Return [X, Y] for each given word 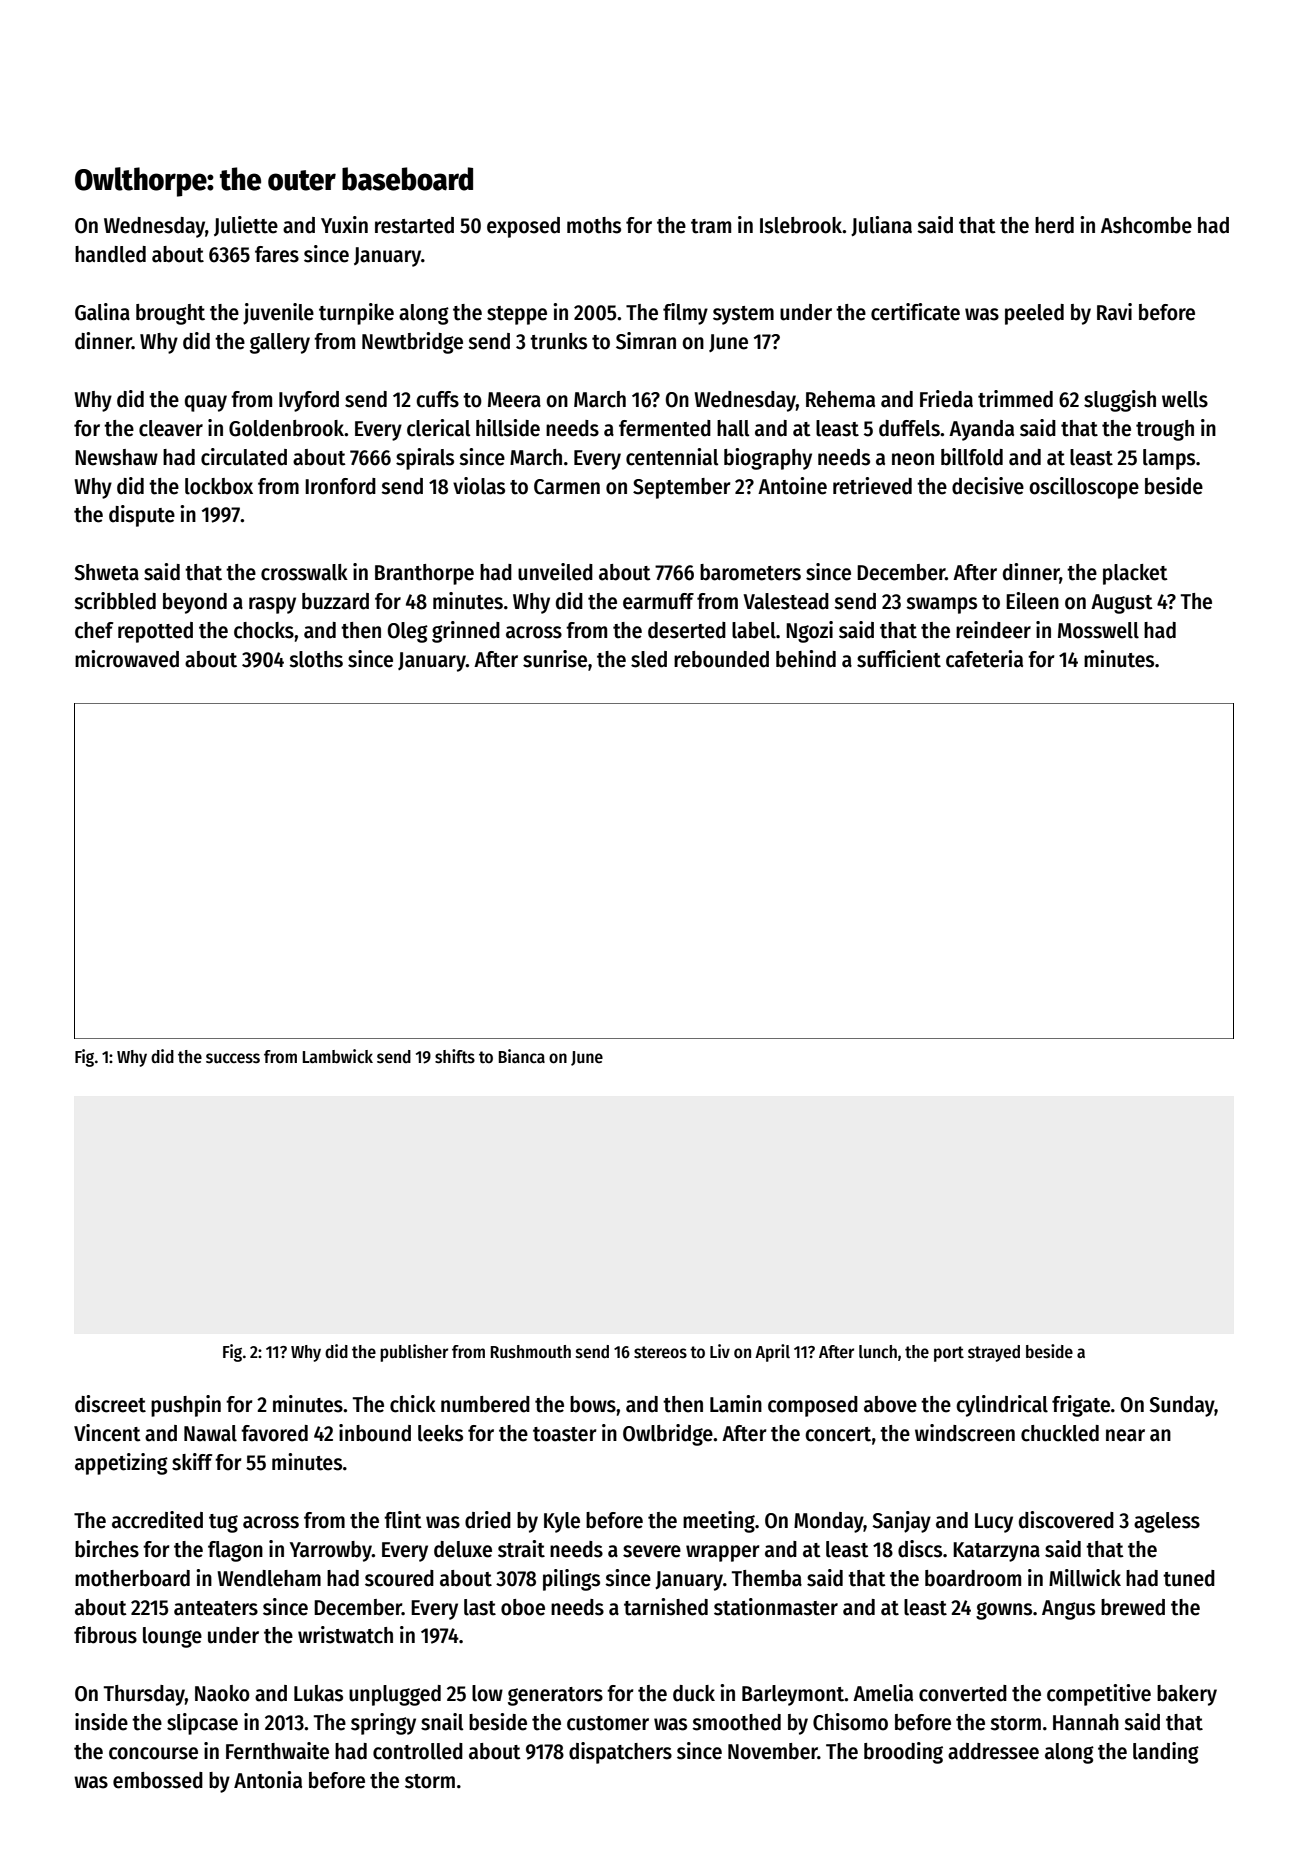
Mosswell [1098, 630]
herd [1054, 225]
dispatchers [620, 1753]
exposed [523, 227]
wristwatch [345, 1635]
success [233, 1058]
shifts [455, 1056]
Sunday [1182, 1406]
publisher [414, 1353]
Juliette [246, 226]
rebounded [721, 659]
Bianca [522, 1056]
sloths [316, 659]
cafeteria [984, 659]
